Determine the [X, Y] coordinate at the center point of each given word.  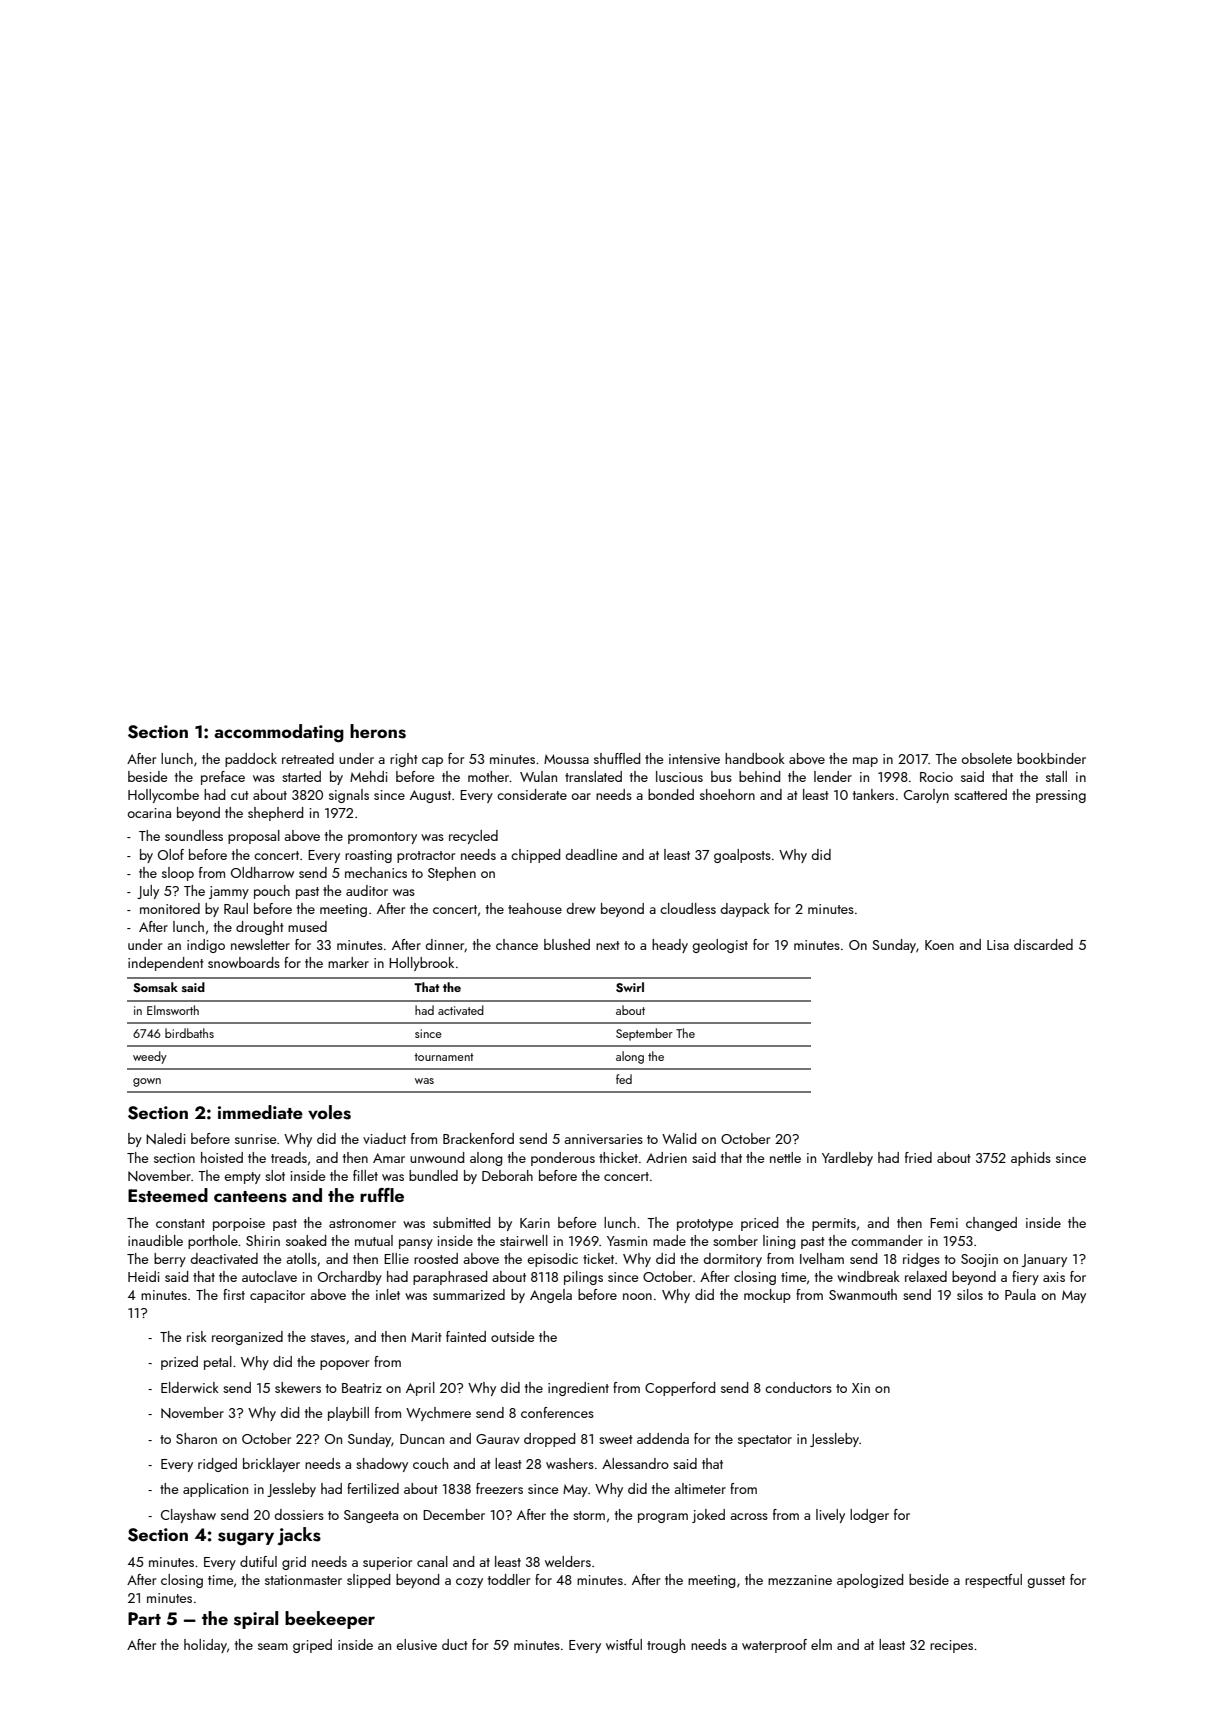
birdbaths [189, 1033]
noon [637, 1296]
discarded [1043, 944]
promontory [382, 838]
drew [581, 908]
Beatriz [362, 1388]
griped [312, 1646]
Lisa [998, 945]
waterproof [774, 1646]
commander [887, 1240]
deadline [591, 854]
